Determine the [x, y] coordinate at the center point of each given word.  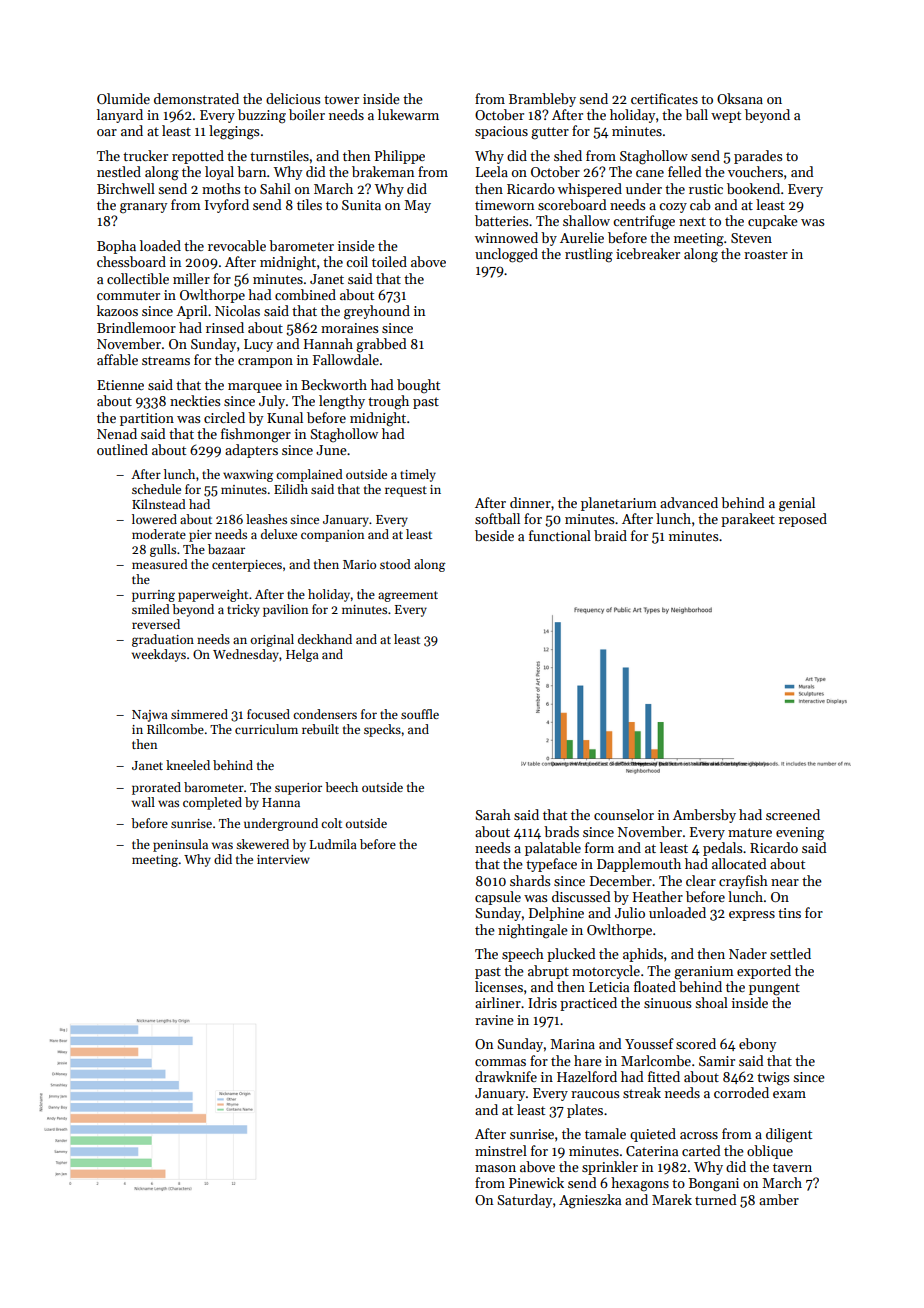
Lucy [258, 345]
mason [495, 1168]
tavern [792, 1167]
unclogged [506, 255]
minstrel [501, 1150]
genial [797, 504]
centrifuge [644, 222]
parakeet [748, 520]
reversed [156, 624]
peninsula [180, 845]
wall [143, 802]
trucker [145, 155]
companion [332, 536]
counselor [624, 814]
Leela [492, 171]
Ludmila [333, 844]
